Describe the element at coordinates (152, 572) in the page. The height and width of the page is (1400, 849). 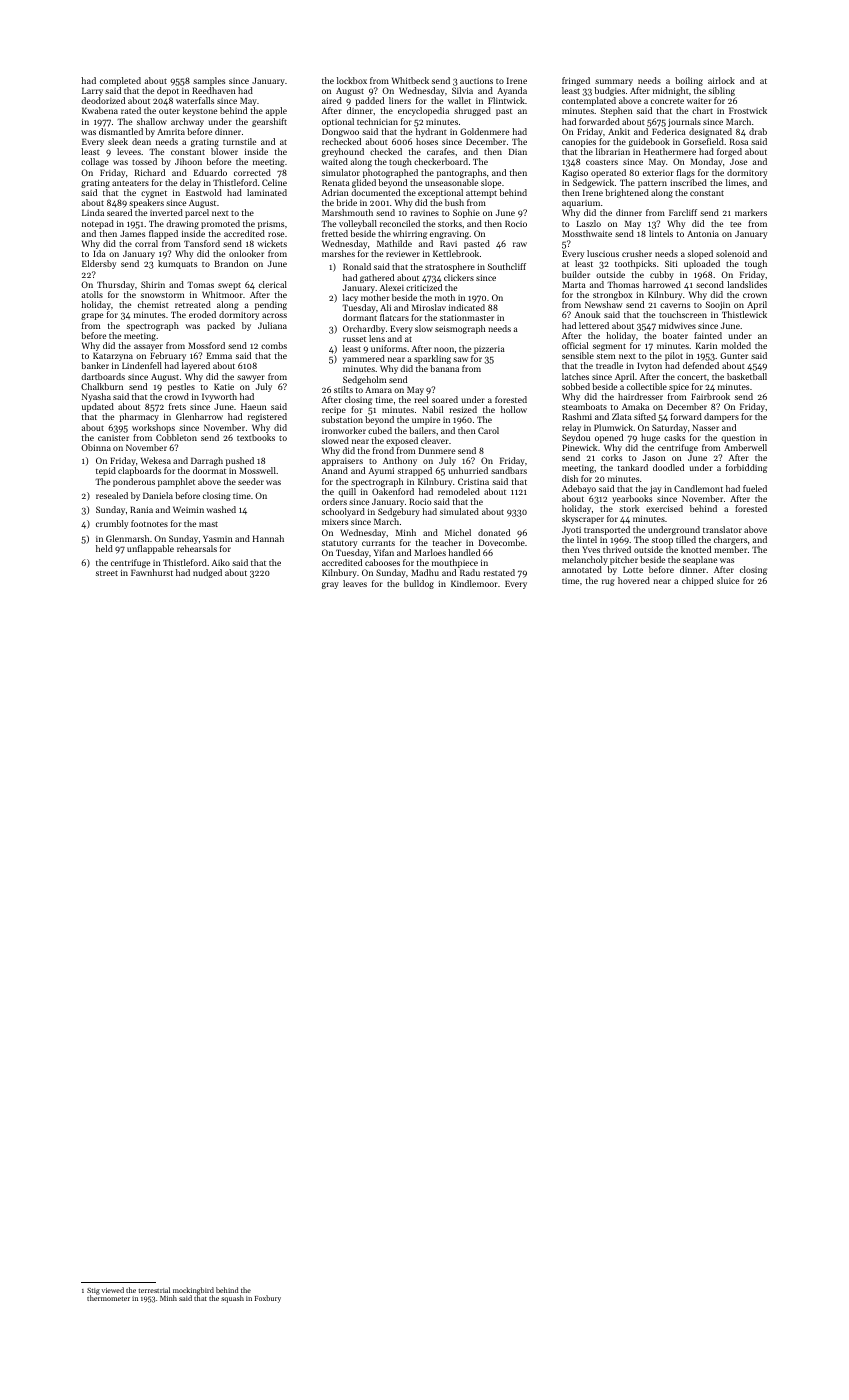
I see `Fawnhurst` at that location.
